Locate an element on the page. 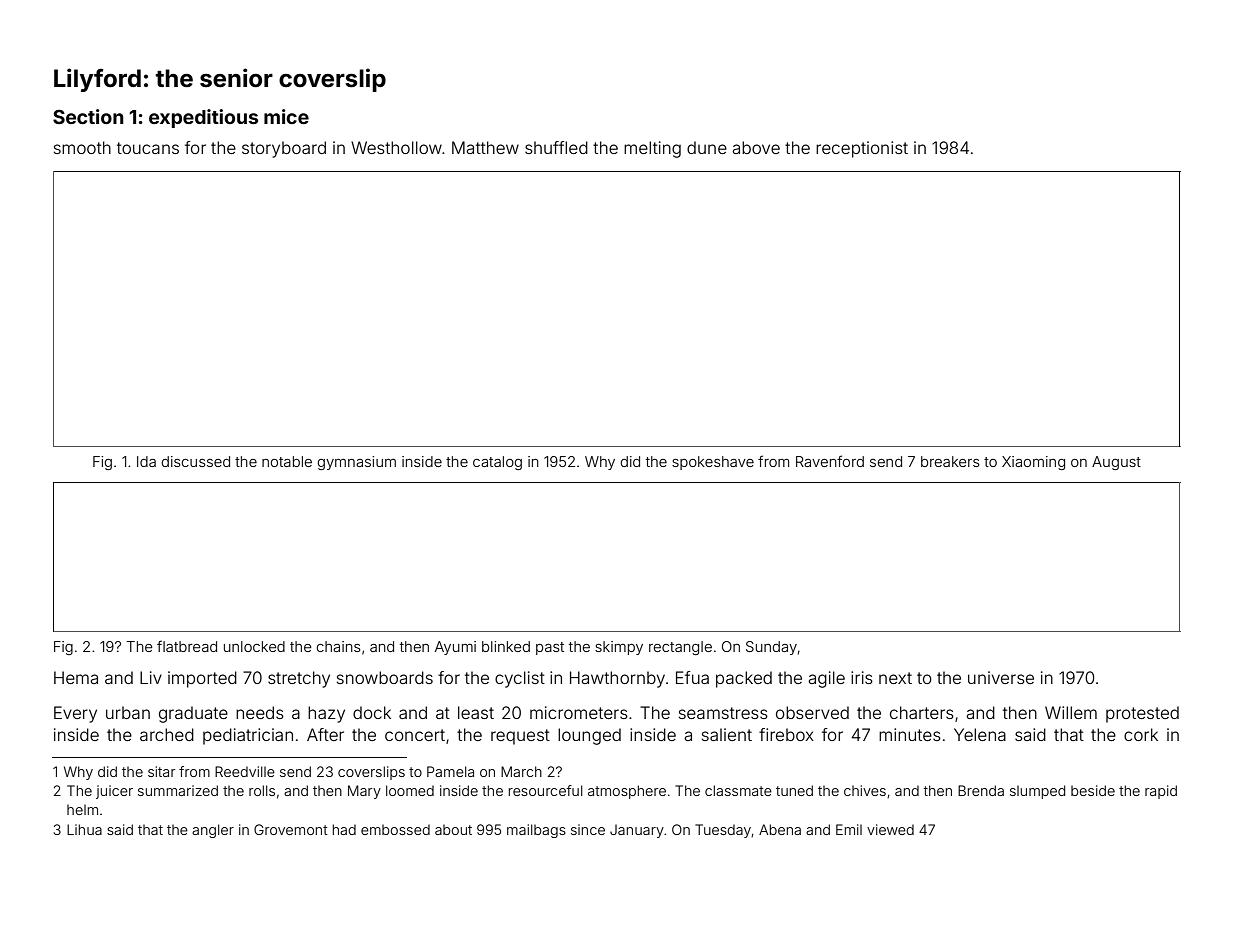 The height and width of the image is (952, 1233). dune is located at coordinates (707, 147).
